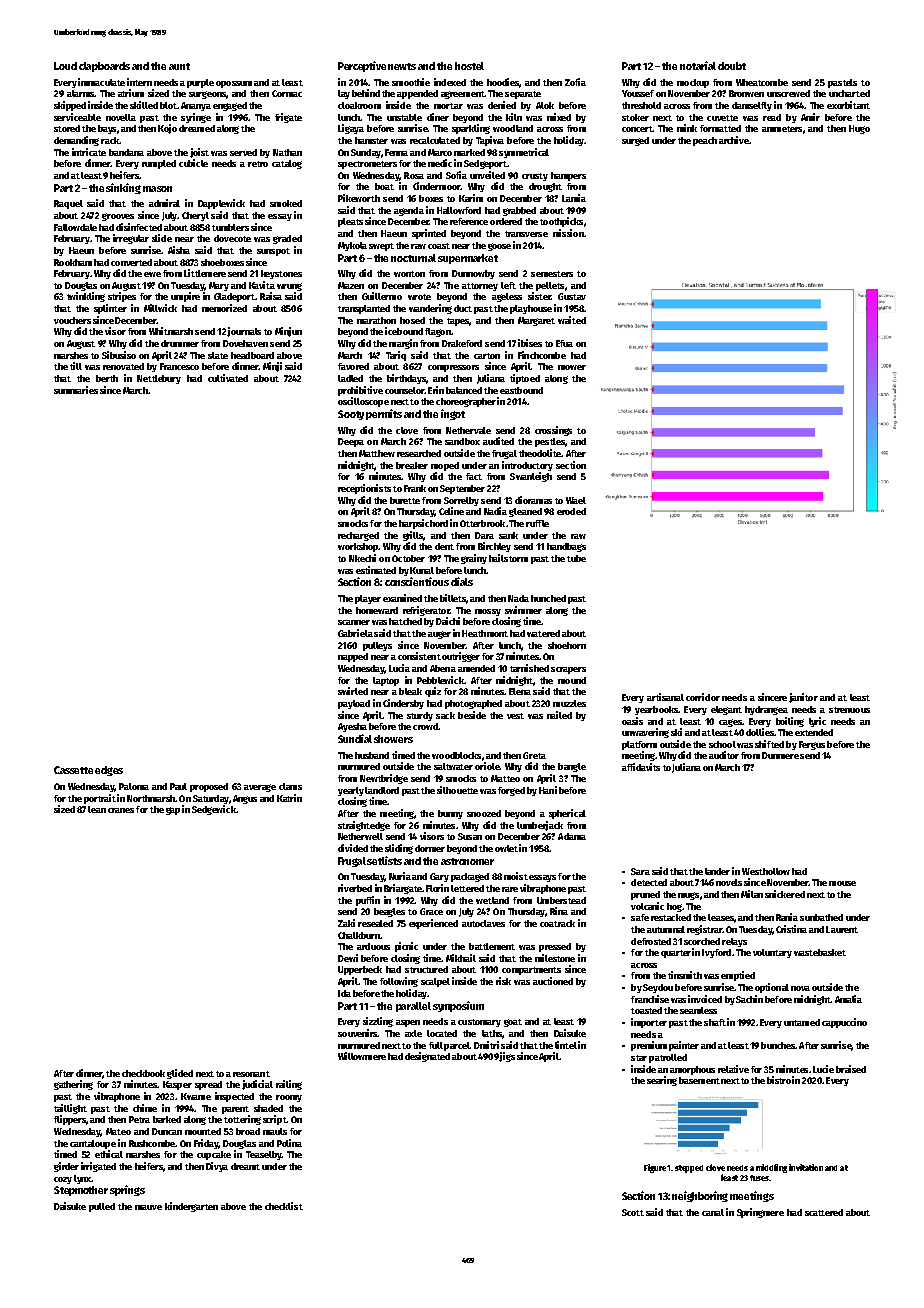 The width and height of the page is (924, 1308). What do you see at coordinates (576, 500) in the page?
I see `Wael` at bounding box center [576, 500].
